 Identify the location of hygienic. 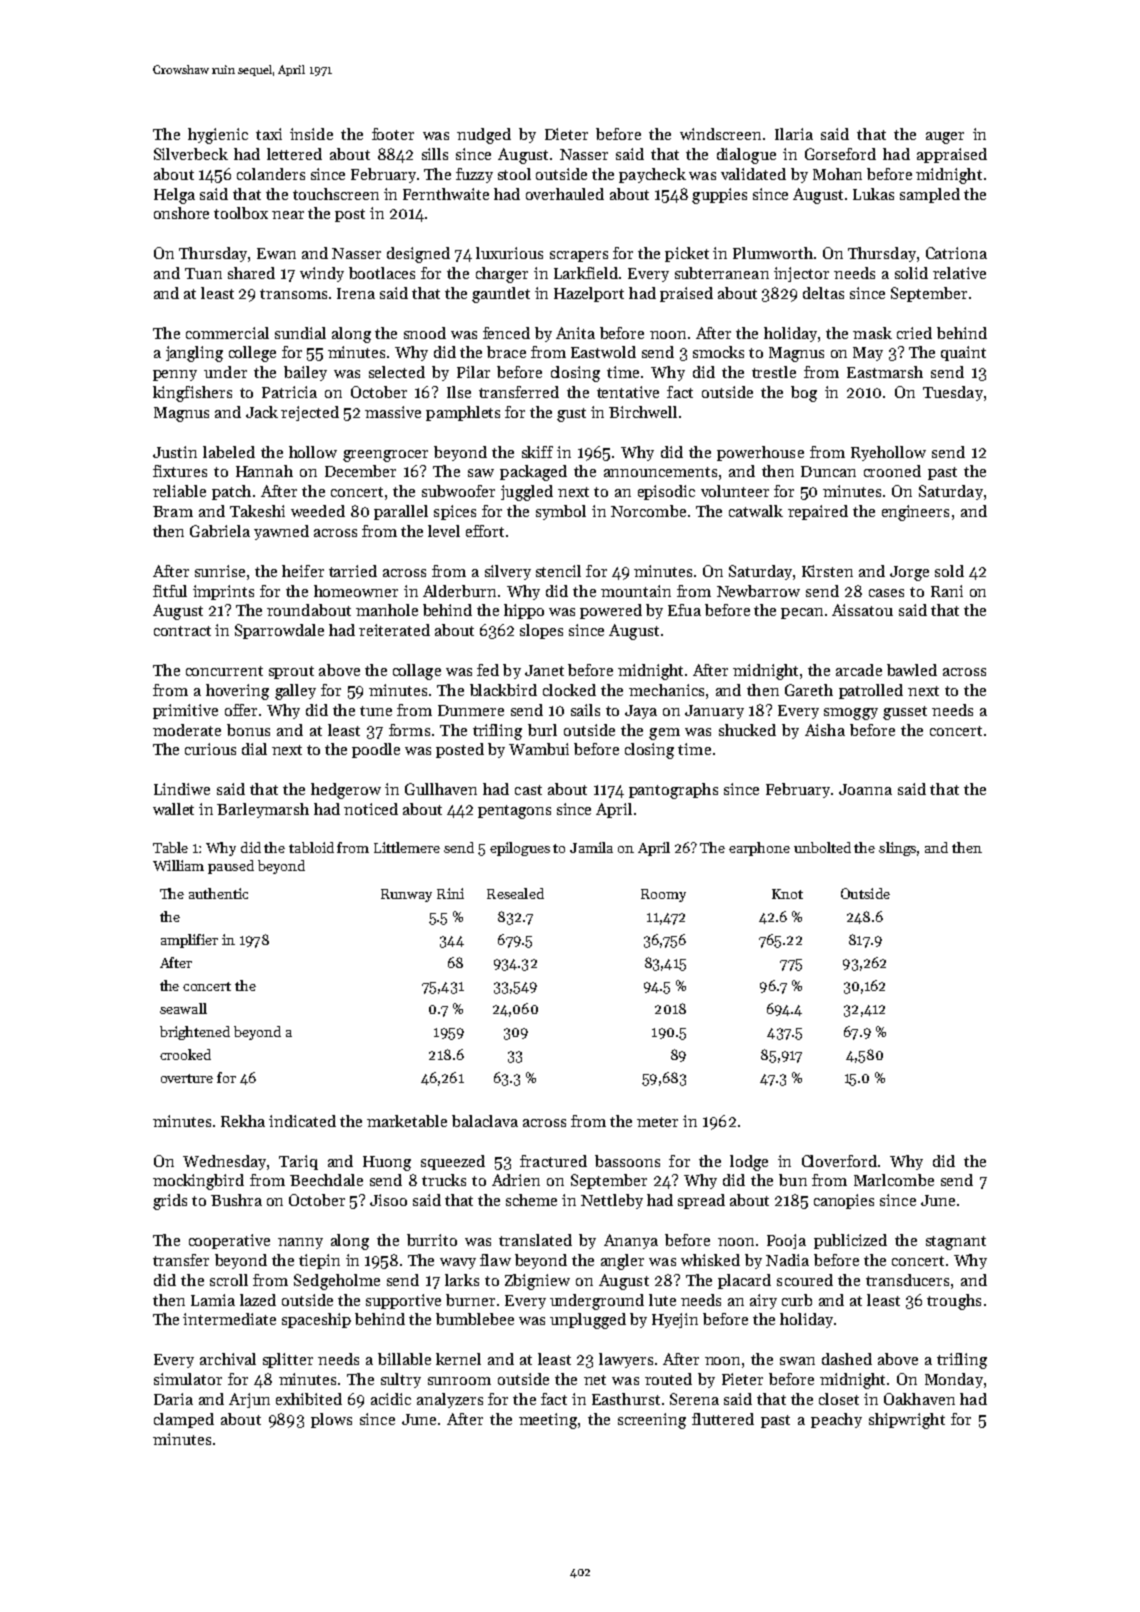
(218, 136).
